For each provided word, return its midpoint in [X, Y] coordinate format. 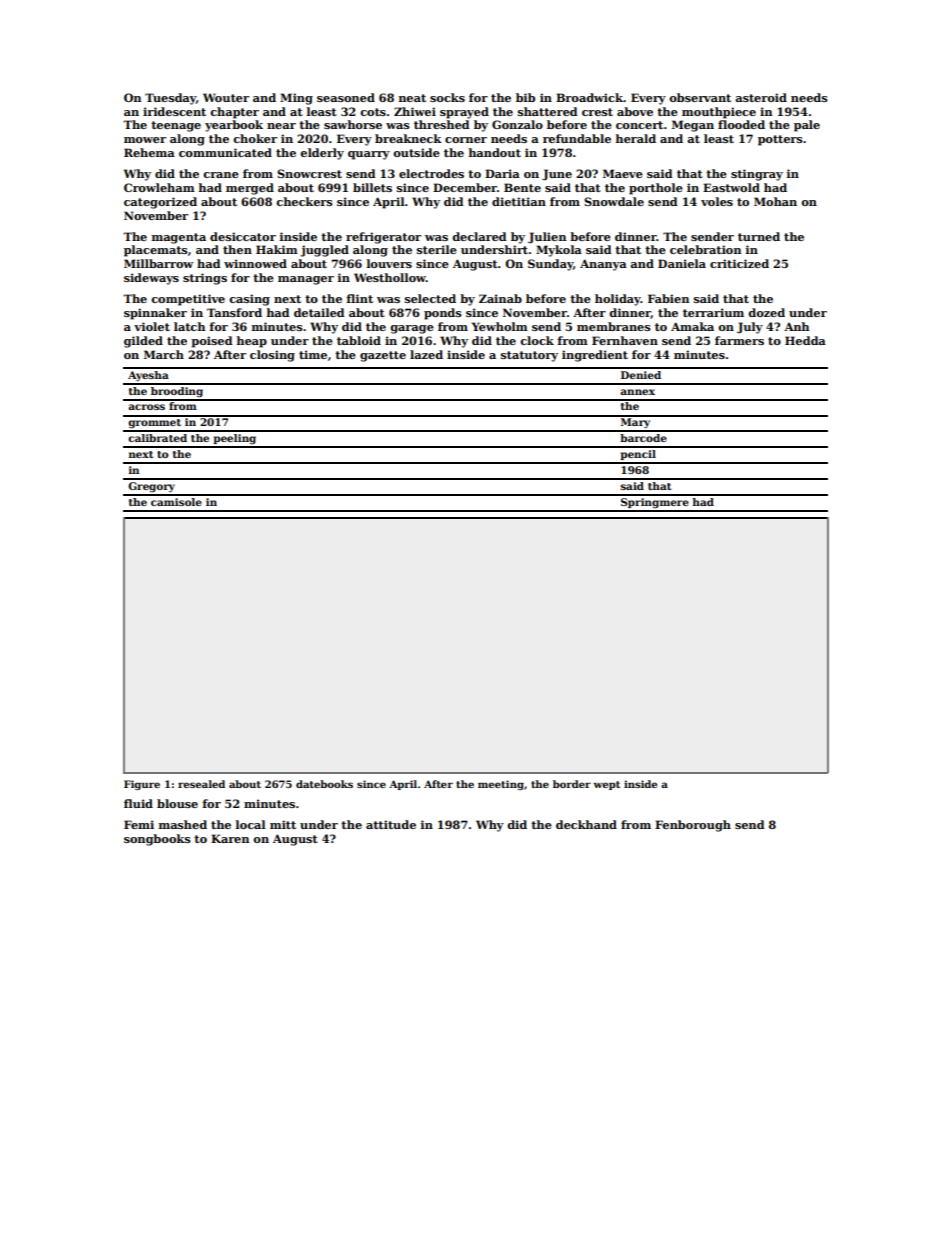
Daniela [682, 263]
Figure [142, 785]
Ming [296, 99]
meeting [501, 785]
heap [252, 342]
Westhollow [390, 277]
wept [607, 785]
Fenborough [693, 826]
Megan [693, 126]
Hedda [805, 340]
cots [373, 112]
